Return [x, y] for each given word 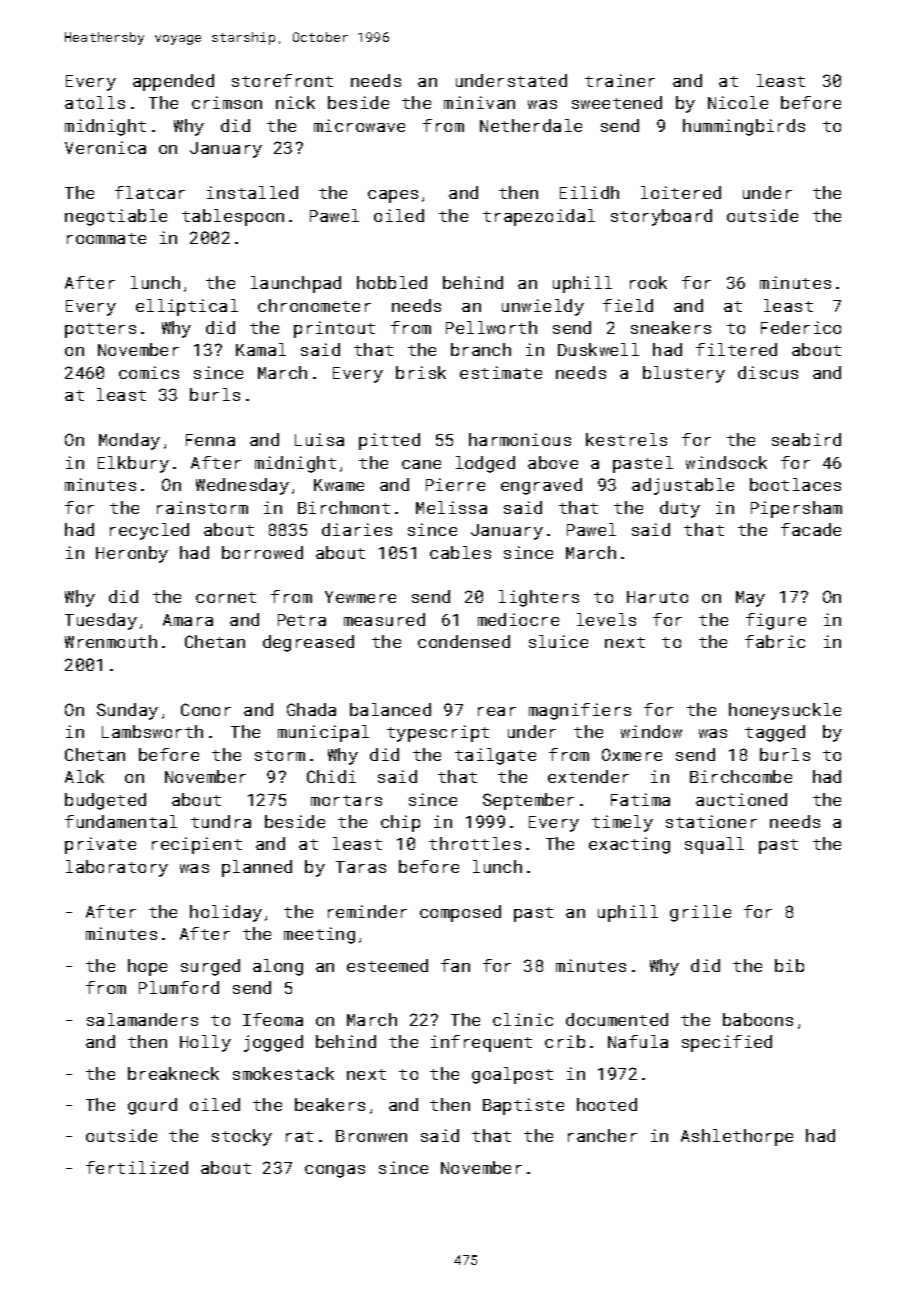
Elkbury [133, 464]
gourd [152, 1106]
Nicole [738, 102]
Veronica [105, 147]
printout [334, 329]
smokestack [283, 1073]
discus [768, 372]
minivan [479, 102]
